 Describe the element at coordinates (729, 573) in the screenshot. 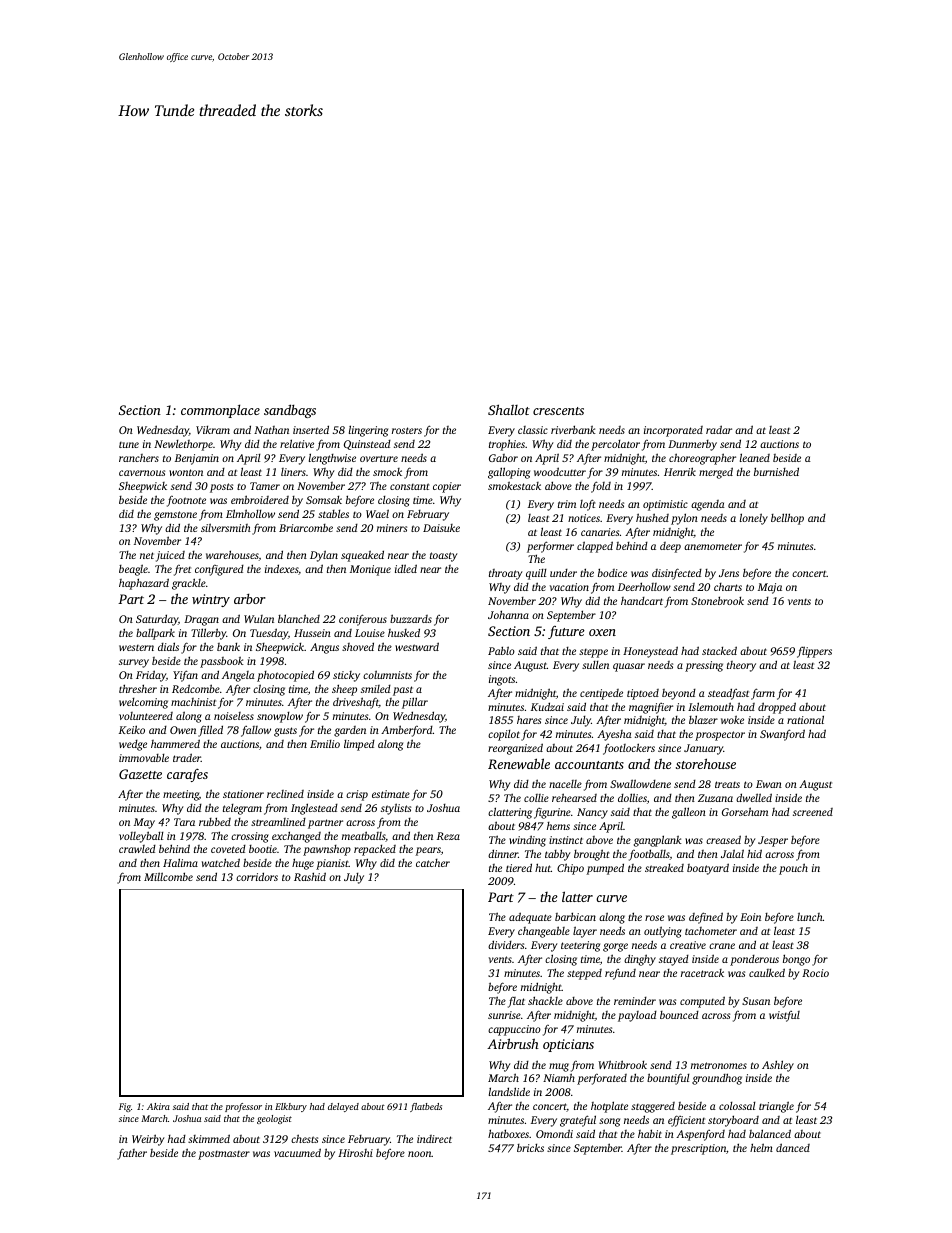

I see `Jens` at that location.
